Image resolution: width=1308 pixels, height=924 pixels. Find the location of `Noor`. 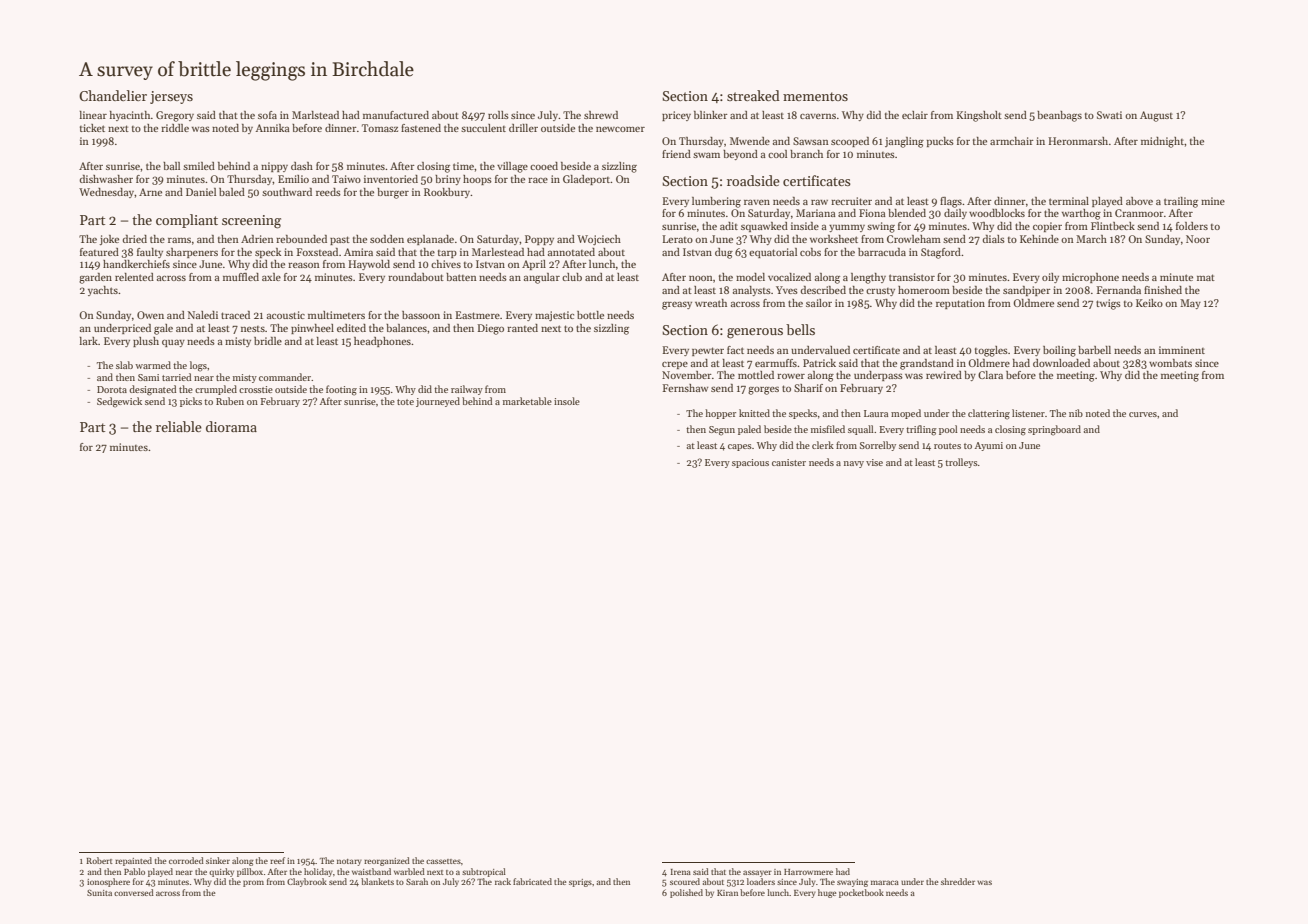

Noor is located at coordinates (1198, 239).
